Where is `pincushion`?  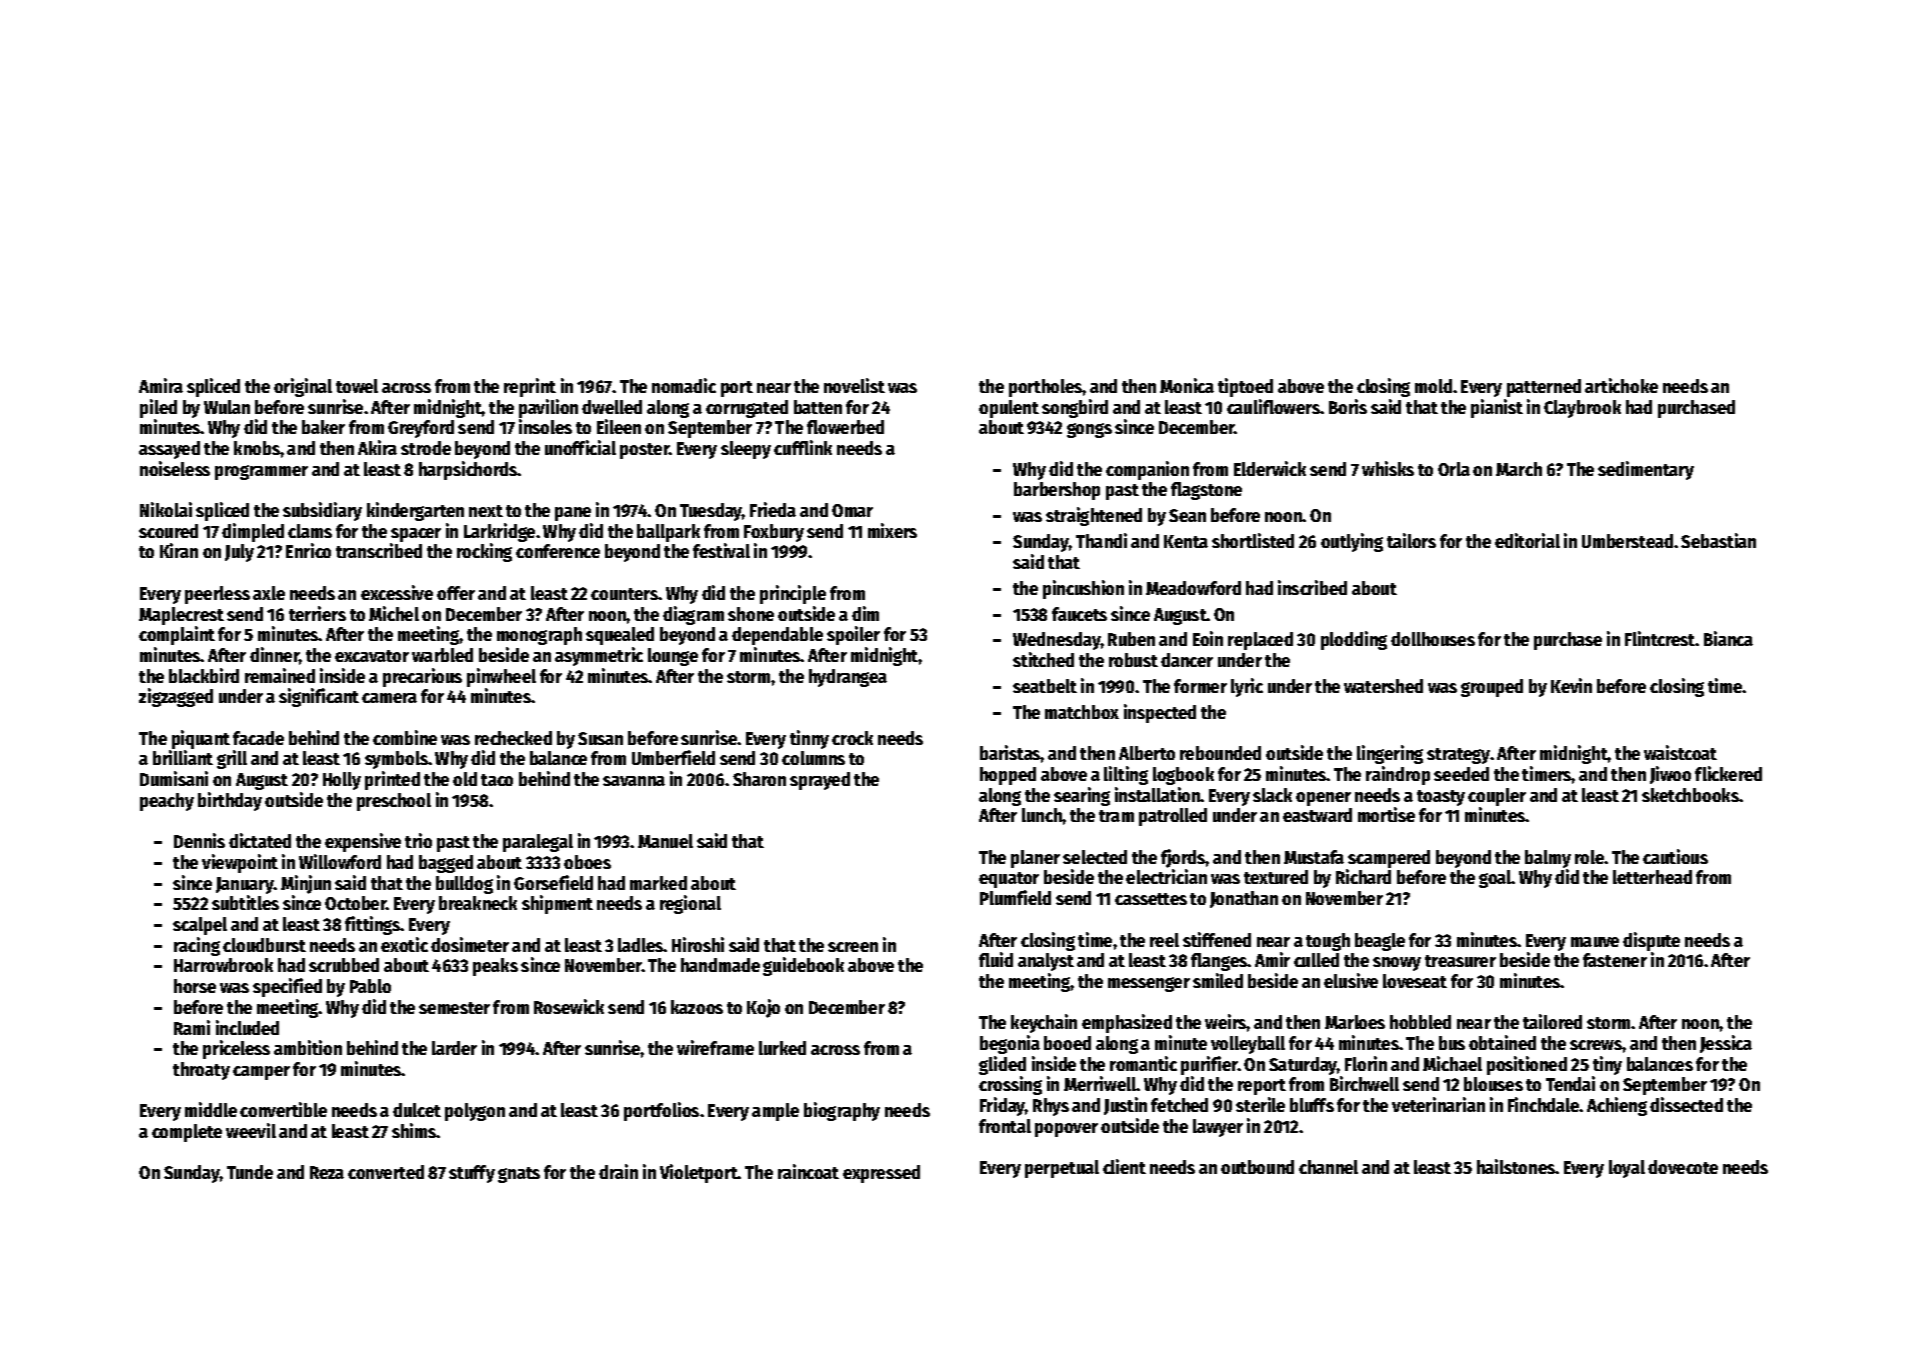
pincushion is located at coordinates (1083, 589).
